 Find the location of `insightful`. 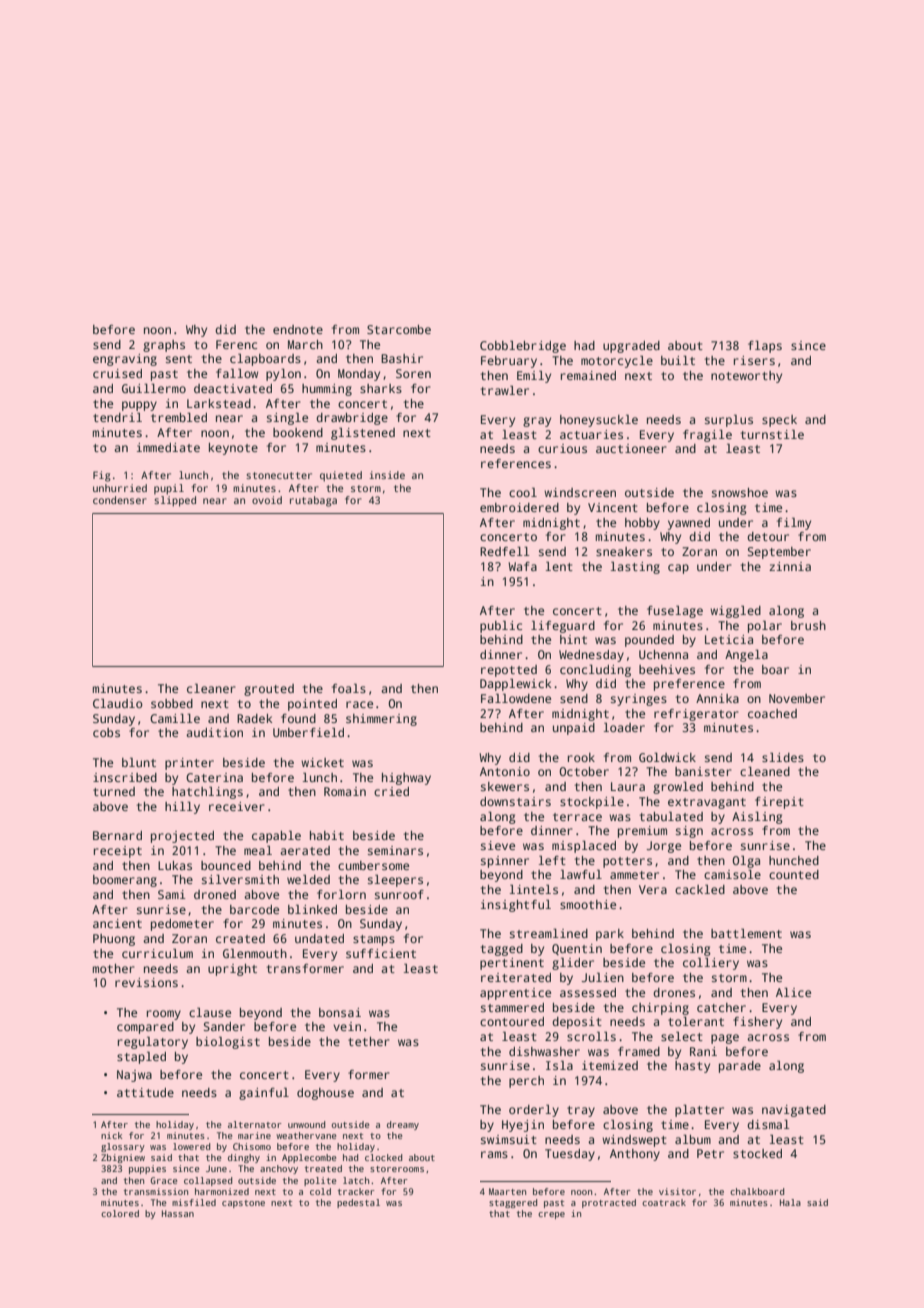

insightful is located at coordinates (516, 905).
